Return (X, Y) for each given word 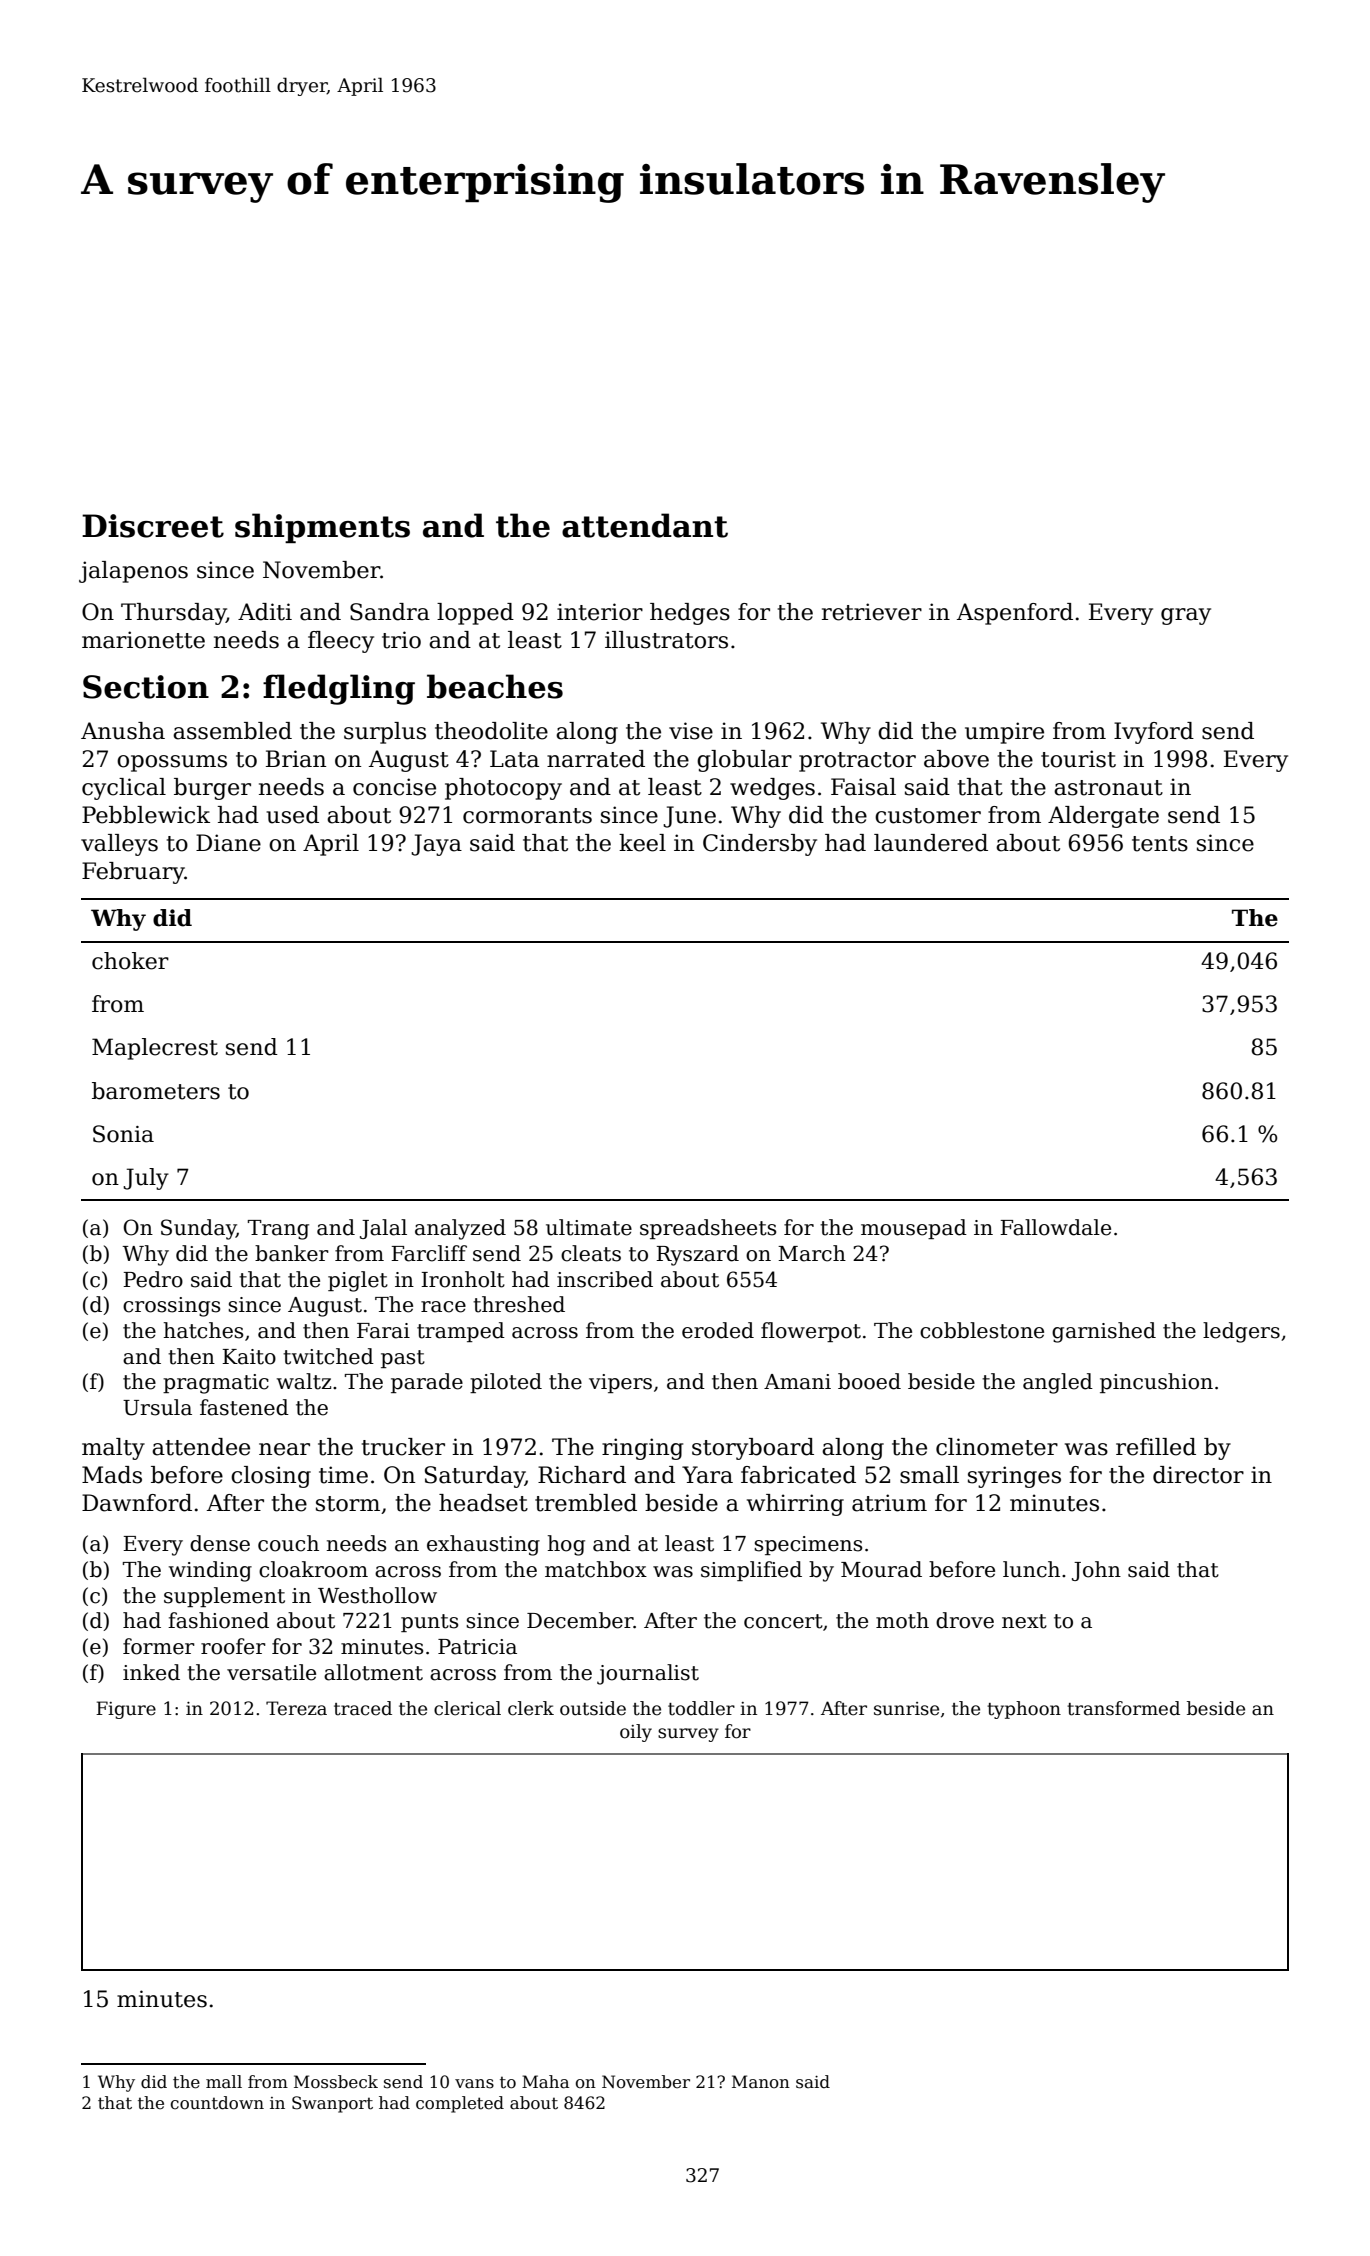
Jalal (383, 1229)
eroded (718, 1330)
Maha (545, 2082)
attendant (645, 525)
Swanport (332, 2104)
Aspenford (1015, 614)
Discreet (153, 526)
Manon (761, 2082)
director (1198, 1475)
